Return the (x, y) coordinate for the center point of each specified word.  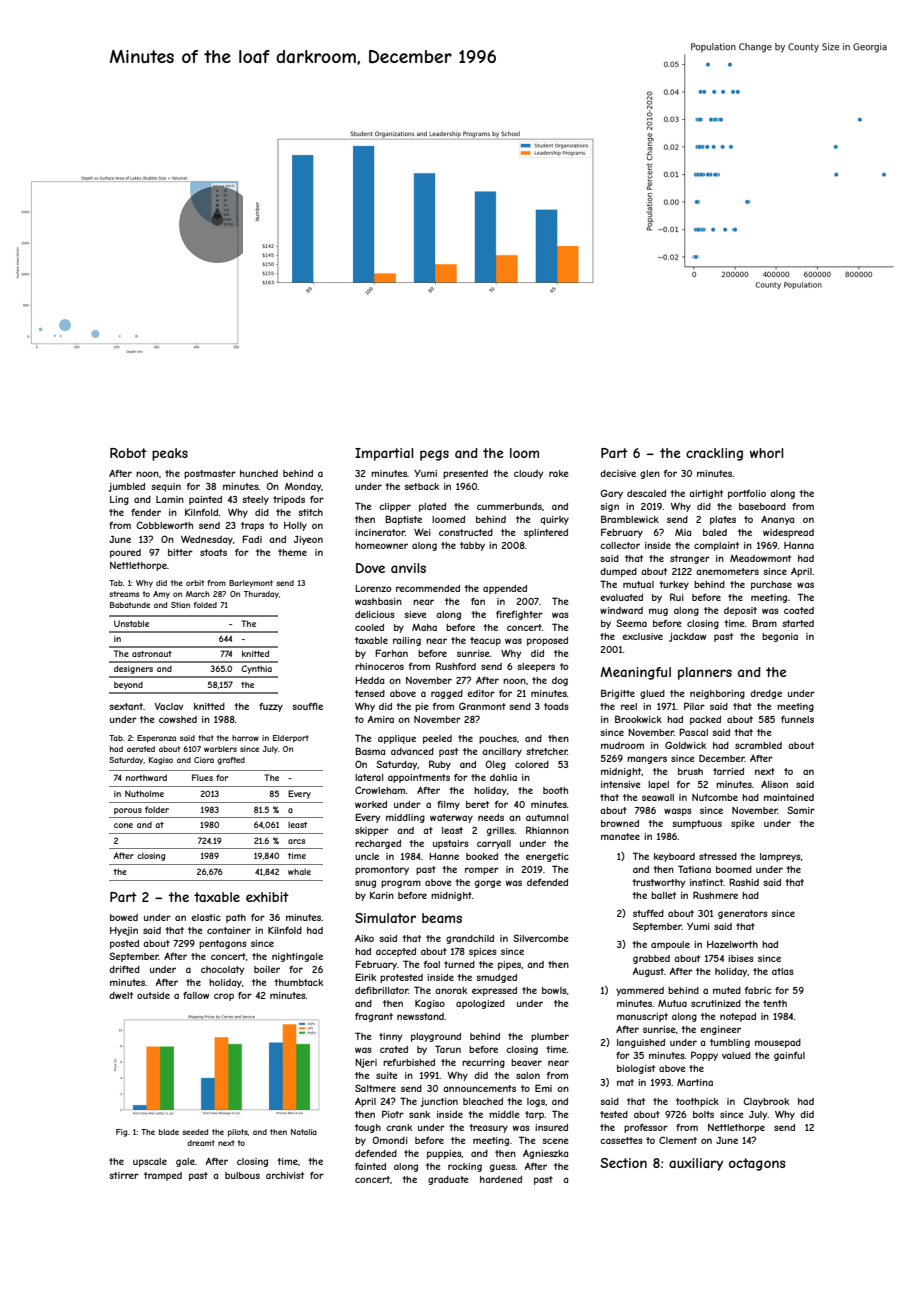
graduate (448, 1180)
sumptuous (697, 824)
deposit (740, 611)
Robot (128, 453)
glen (650, 474)
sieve (415, 614)
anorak (451, 990)
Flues (202, 777)
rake (558, 473)
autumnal (547, 817)
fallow (196, 995)
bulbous (242, 1175)
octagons (757, 1164)
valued (736, 1055)
